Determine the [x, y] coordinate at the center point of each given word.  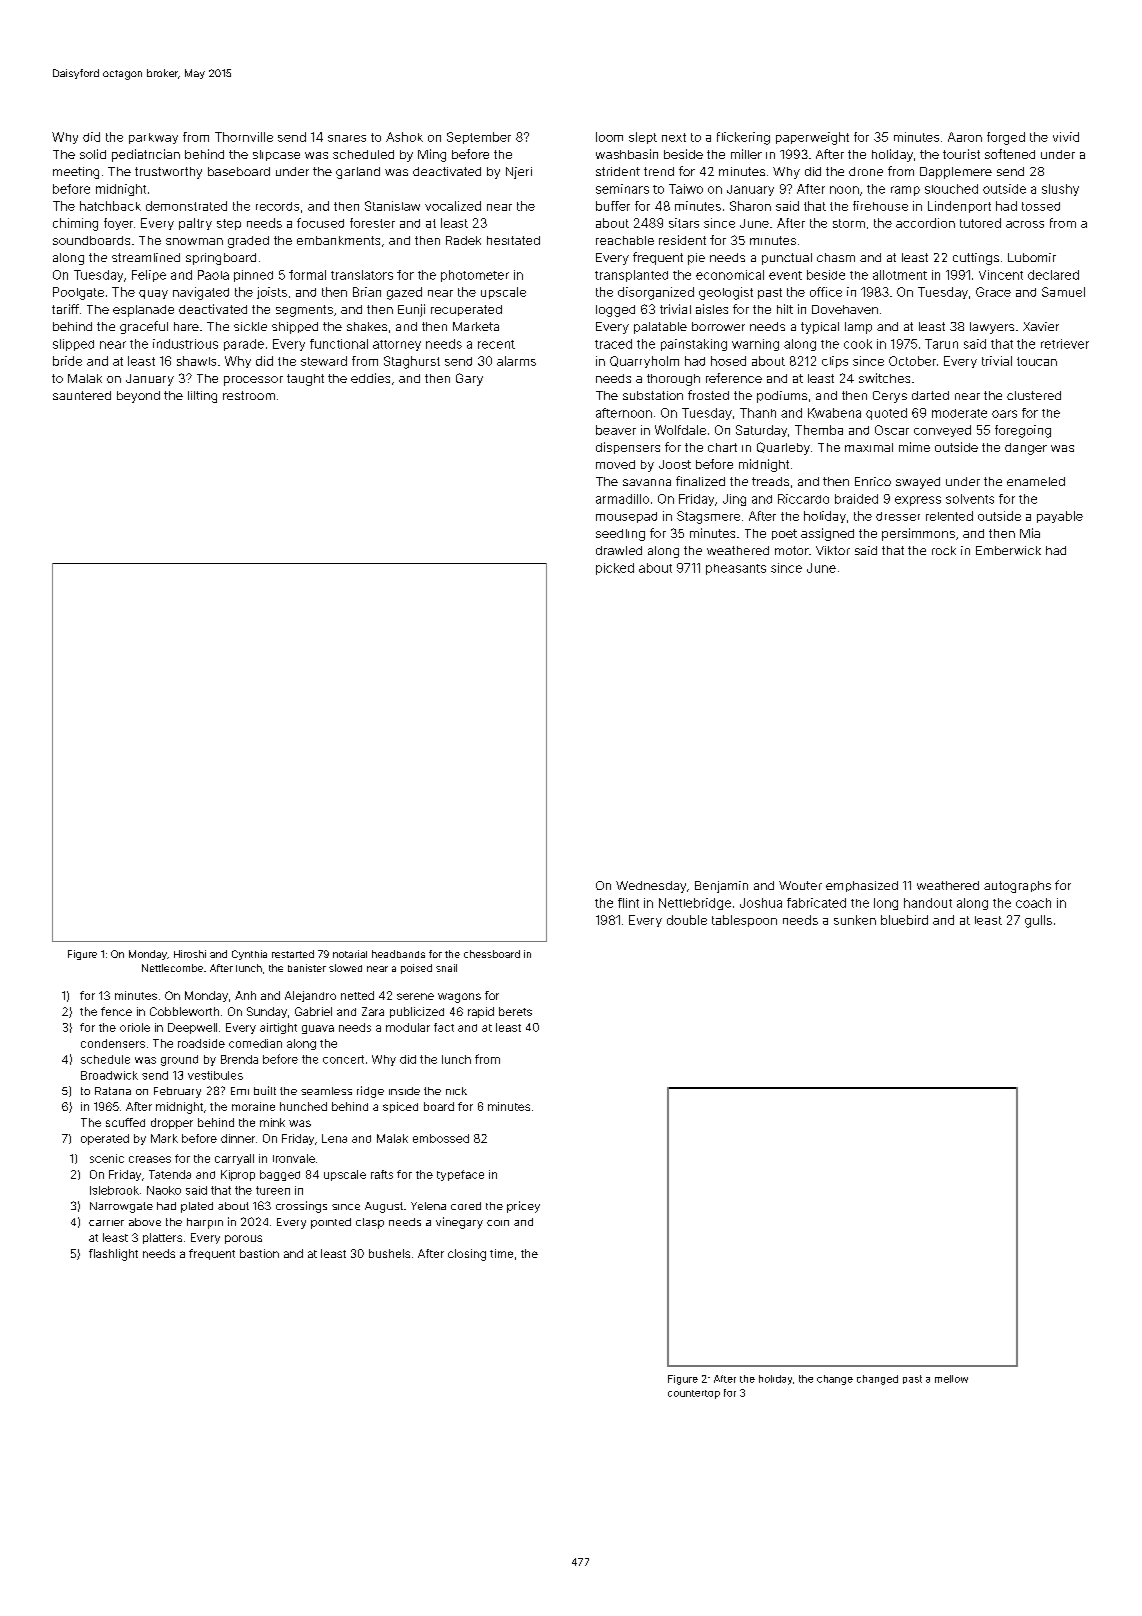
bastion [259, 1253]
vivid [1066, 137]
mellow [951, 1379]
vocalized [453, 206]
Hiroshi [190, 954]
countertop [694, 1394]
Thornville [244, 137]
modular [408, 1027]
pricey [523, 1207]
